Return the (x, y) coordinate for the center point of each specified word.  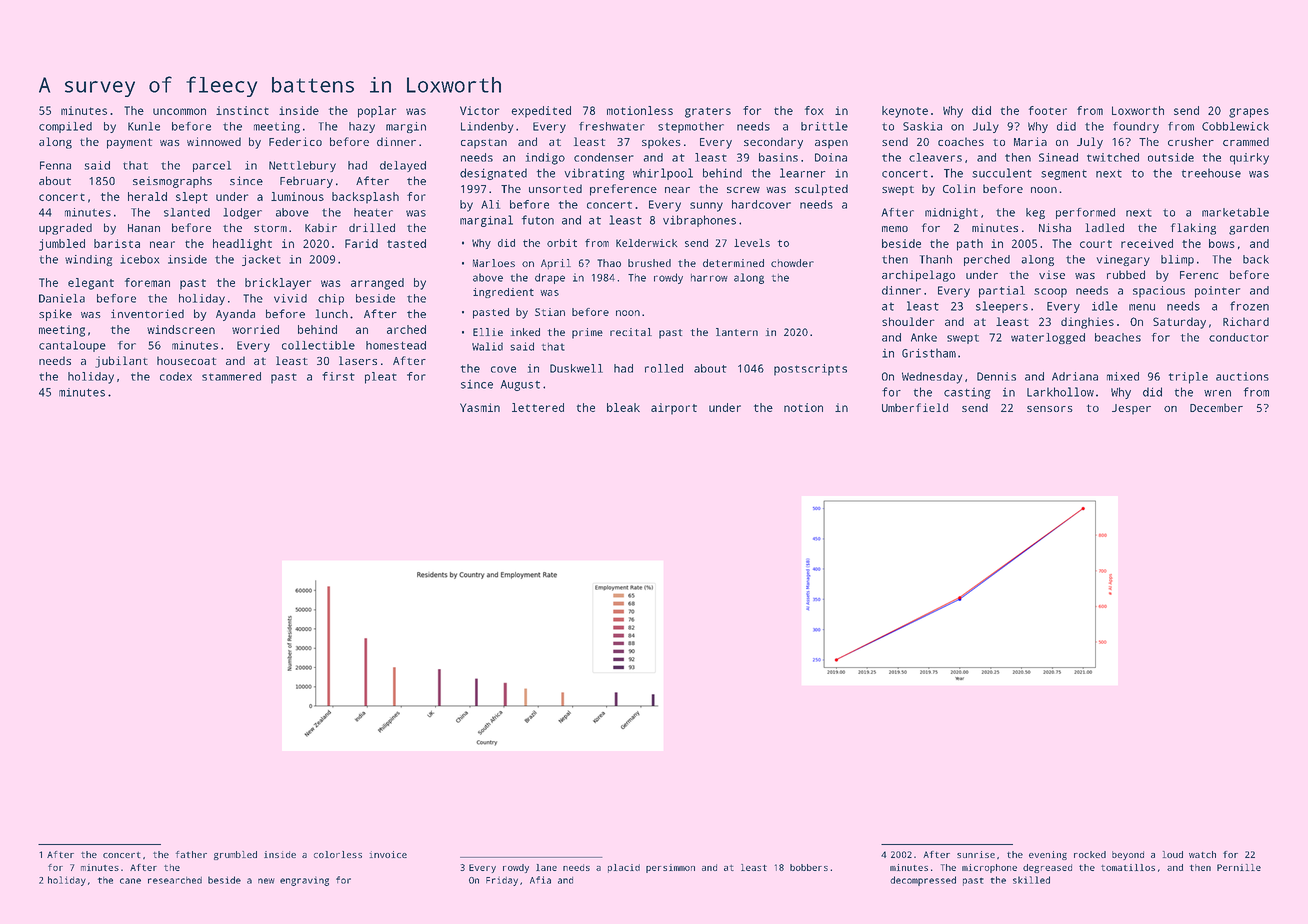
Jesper (1131, 409)
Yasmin (480, 407)
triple (1188, 378)
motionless (640, 110)
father (191, 854)
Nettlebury (302, 166)
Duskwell (576, 368)
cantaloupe (72, 346)
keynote (905, 112)
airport (674, 409)
